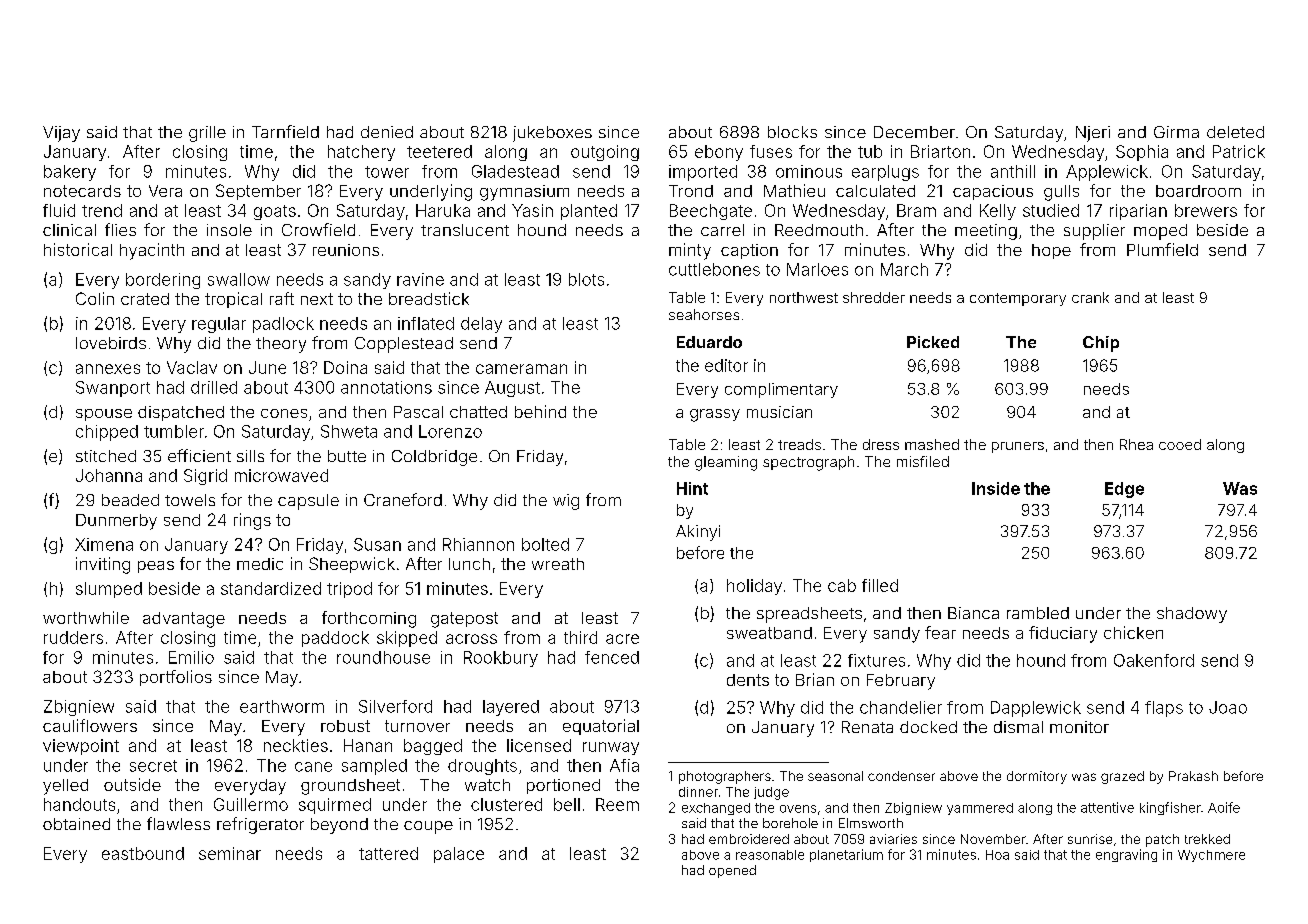 This page has width=1308, height=924. I want to click on opened, so click(732, 871).
